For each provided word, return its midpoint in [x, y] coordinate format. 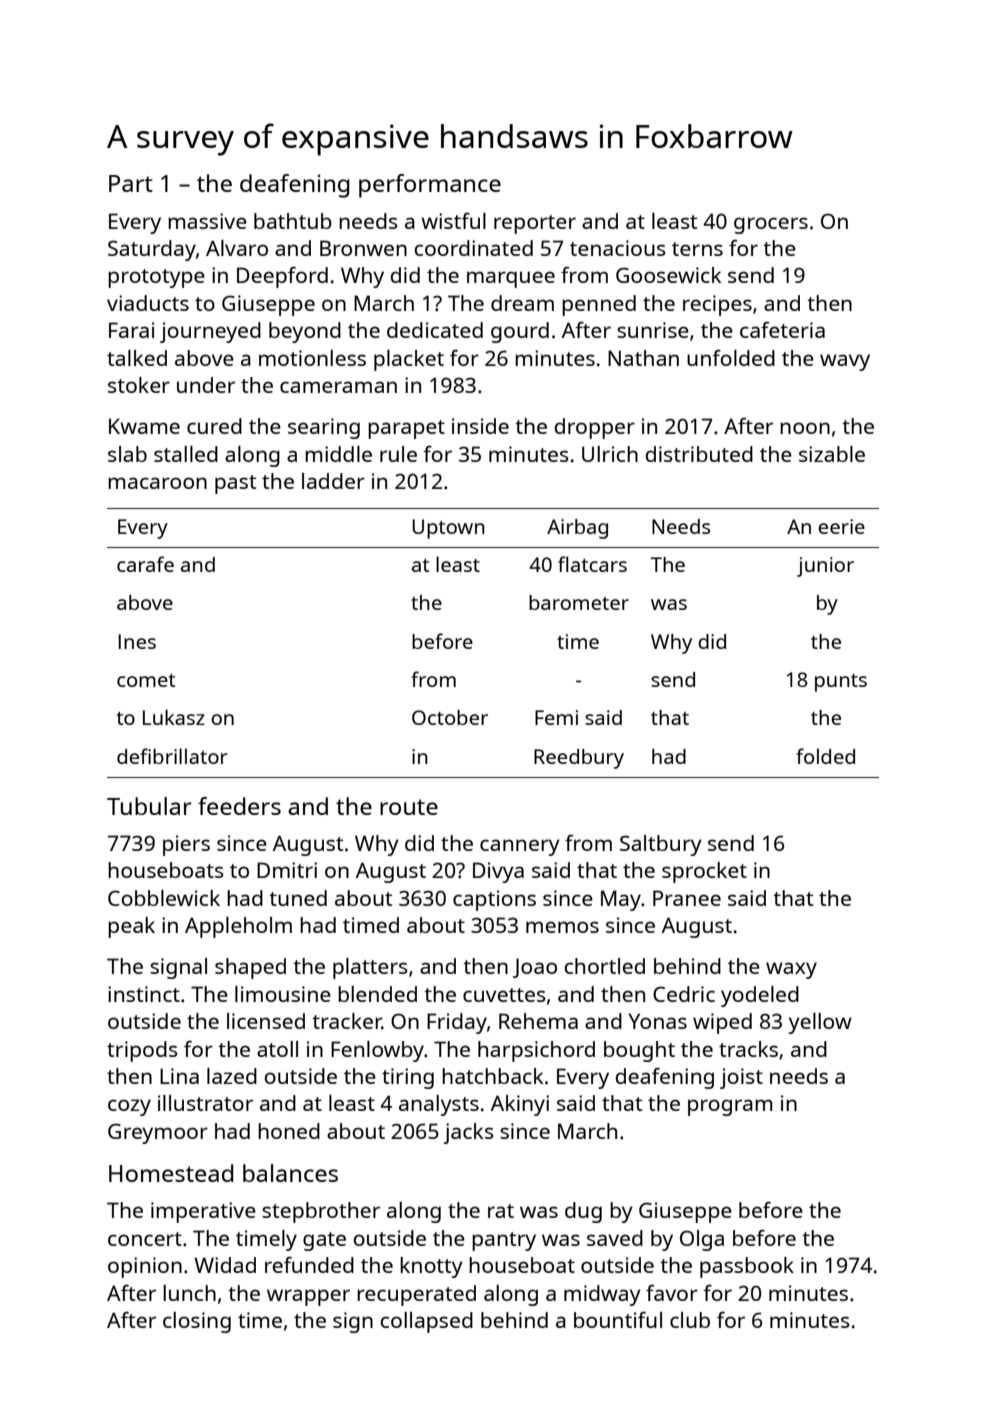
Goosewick [668, 275]
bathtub [293, 221]
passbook [747, 1267]
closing [197, 1322]
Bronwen [363, 248]
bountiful [618, 1319]
